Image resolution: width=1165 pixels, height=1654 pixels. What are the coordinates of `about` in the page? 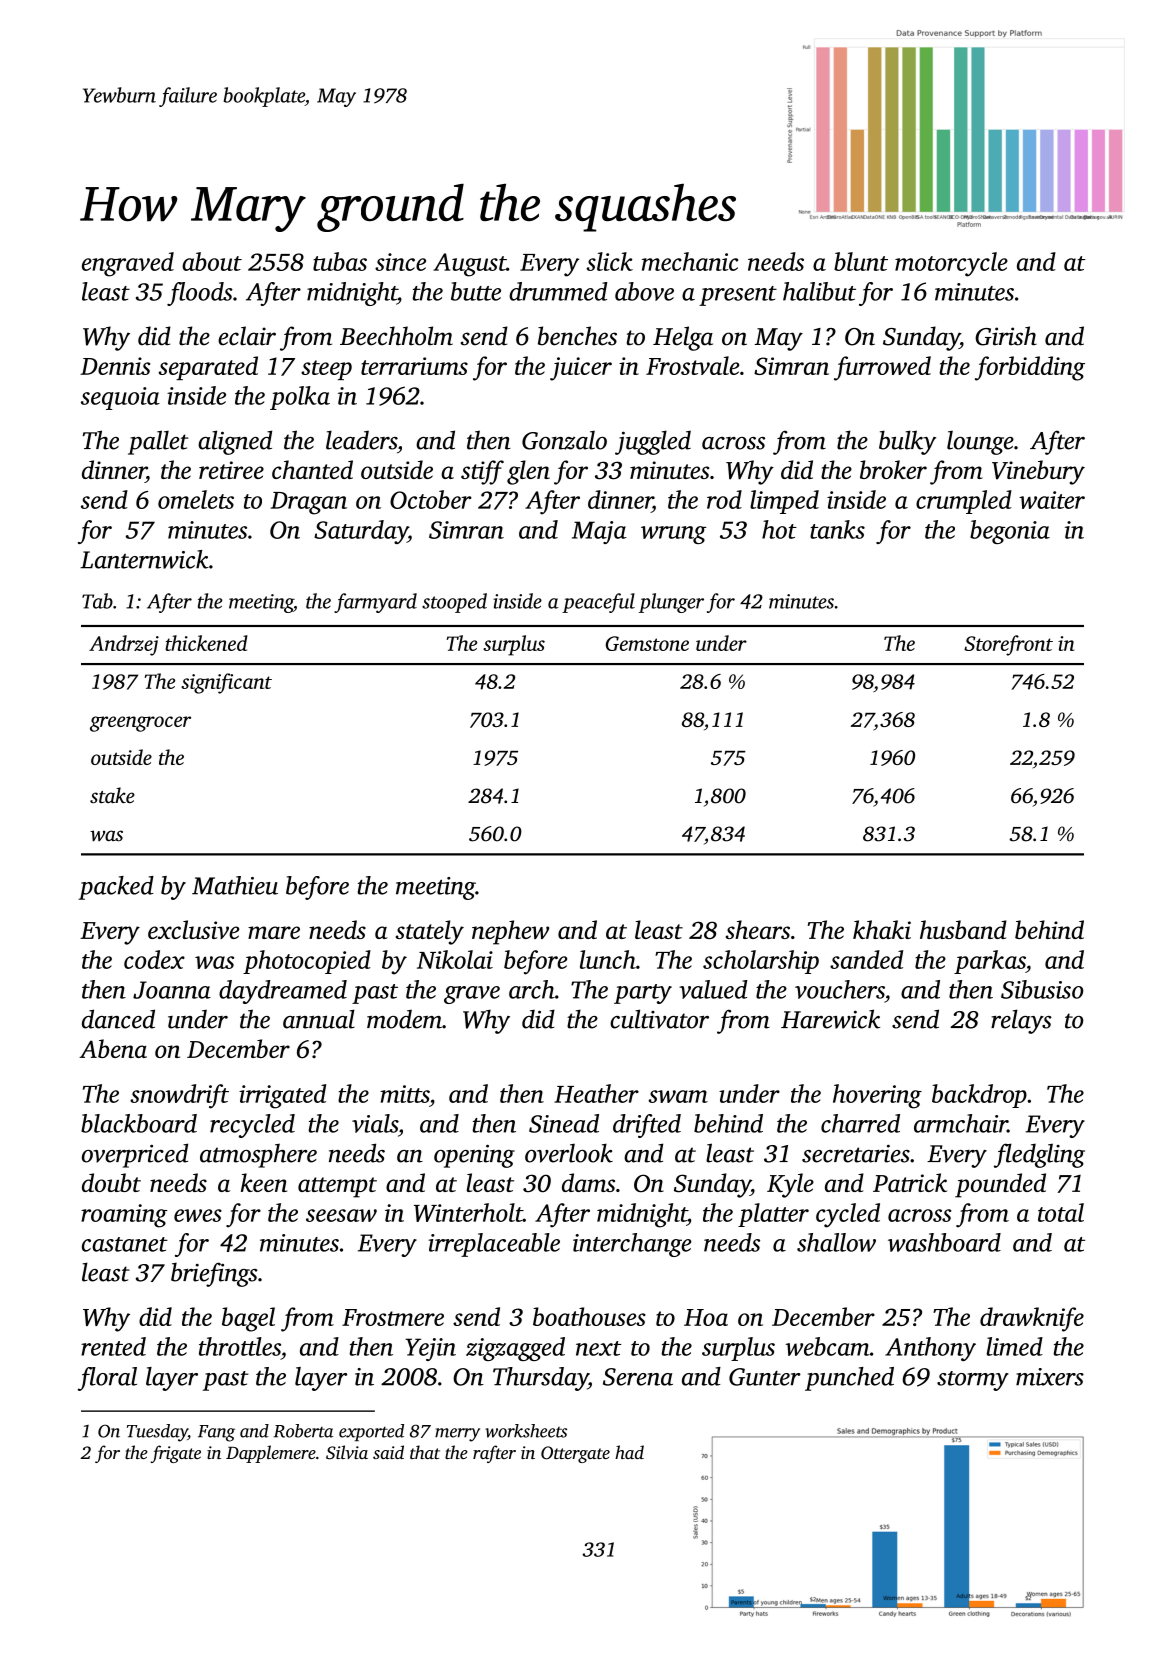 It's located at (212, 261).
